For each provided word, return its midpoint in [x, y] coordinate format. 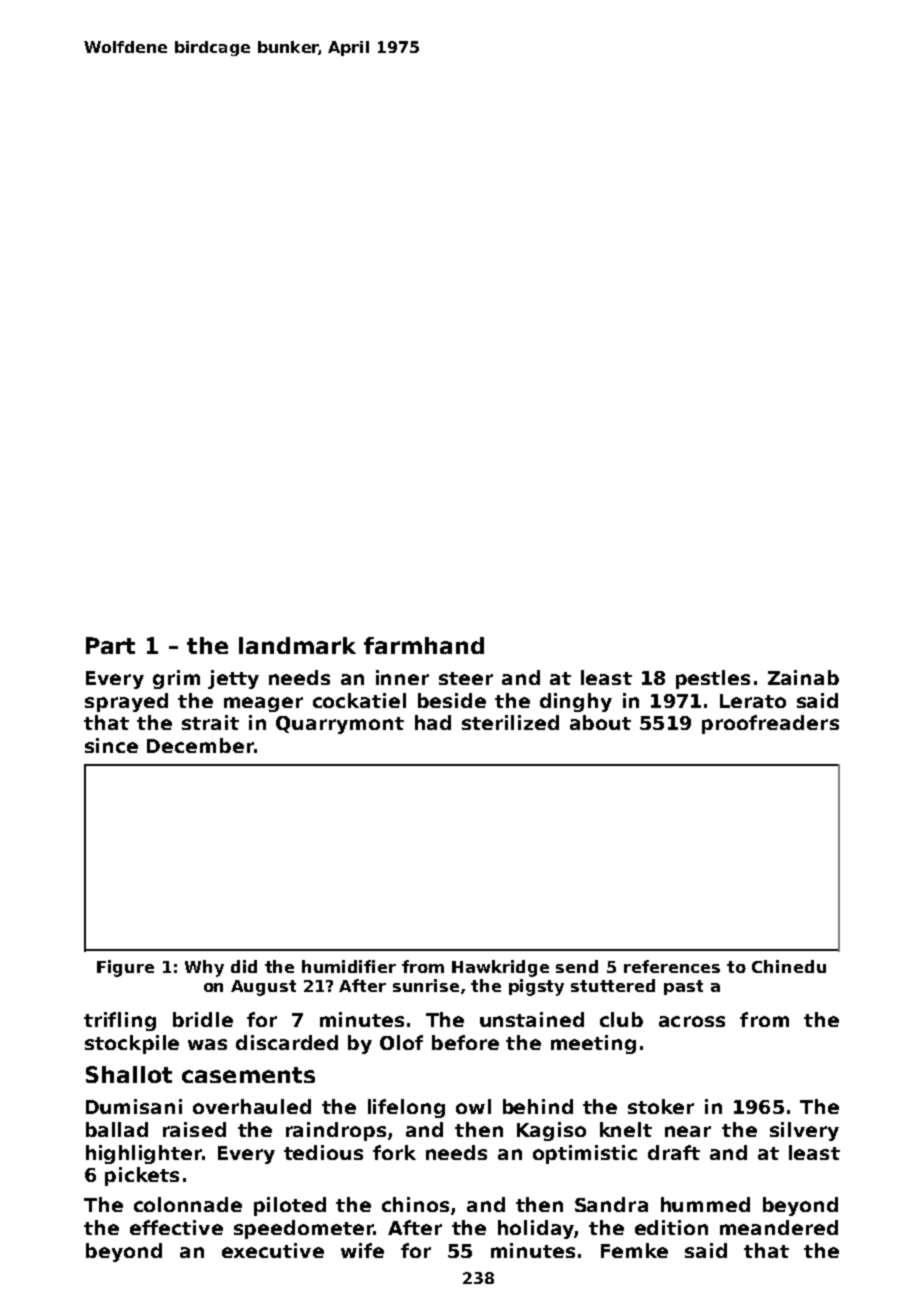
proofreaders [770, 724]
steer [466, 678]
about [600, 722]
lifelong [406, 1108]
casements [248, 1075]
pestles [713, 679]
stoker [661, 1106]
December [200, 745]
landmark [297, 645]
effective [176, 1227]
